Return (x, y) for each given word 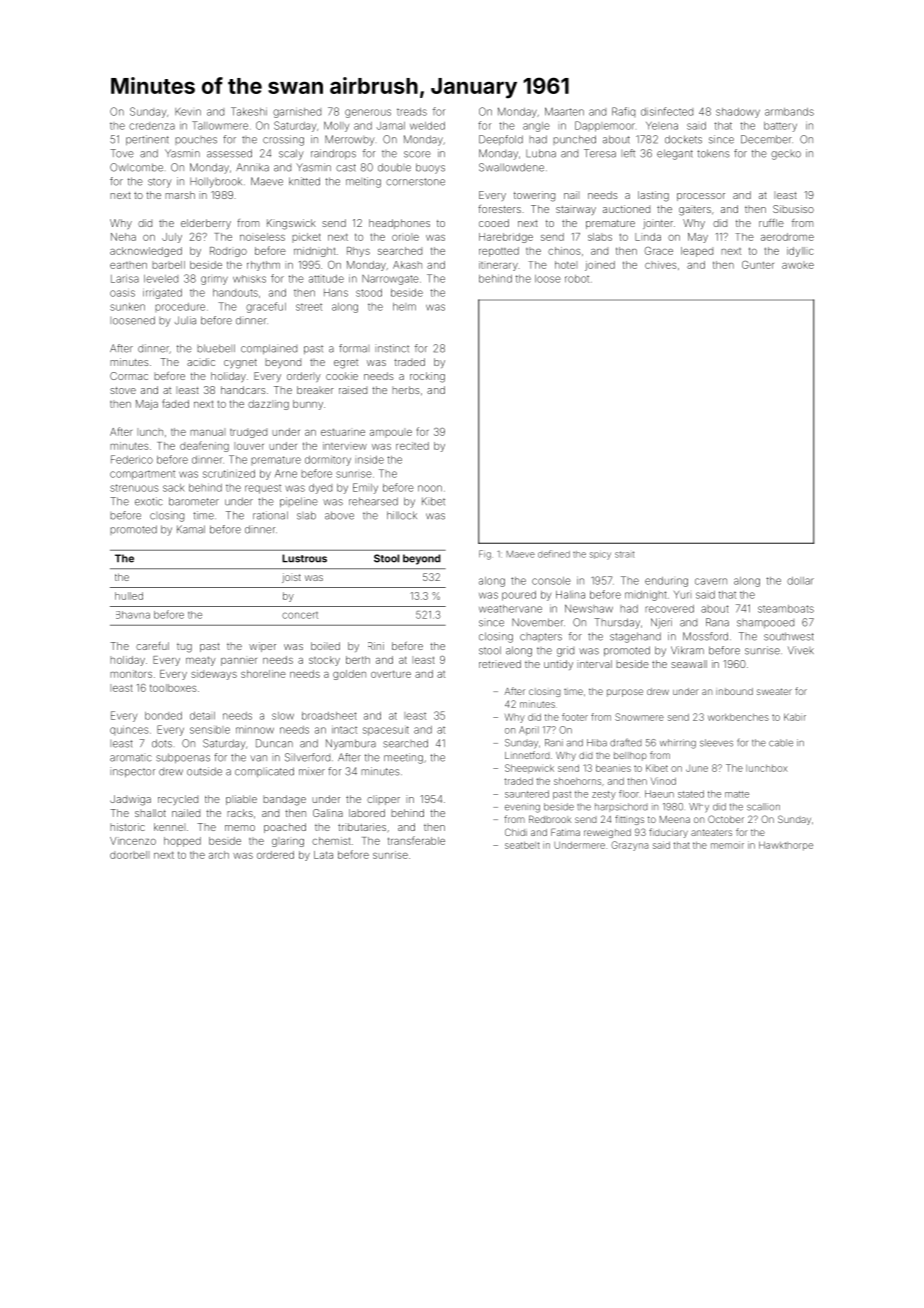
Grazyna (629, 846)
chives (661, 265)
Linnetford (527, 755)
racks (240, 813)
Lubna (541, 153)
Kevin (188, 111)
